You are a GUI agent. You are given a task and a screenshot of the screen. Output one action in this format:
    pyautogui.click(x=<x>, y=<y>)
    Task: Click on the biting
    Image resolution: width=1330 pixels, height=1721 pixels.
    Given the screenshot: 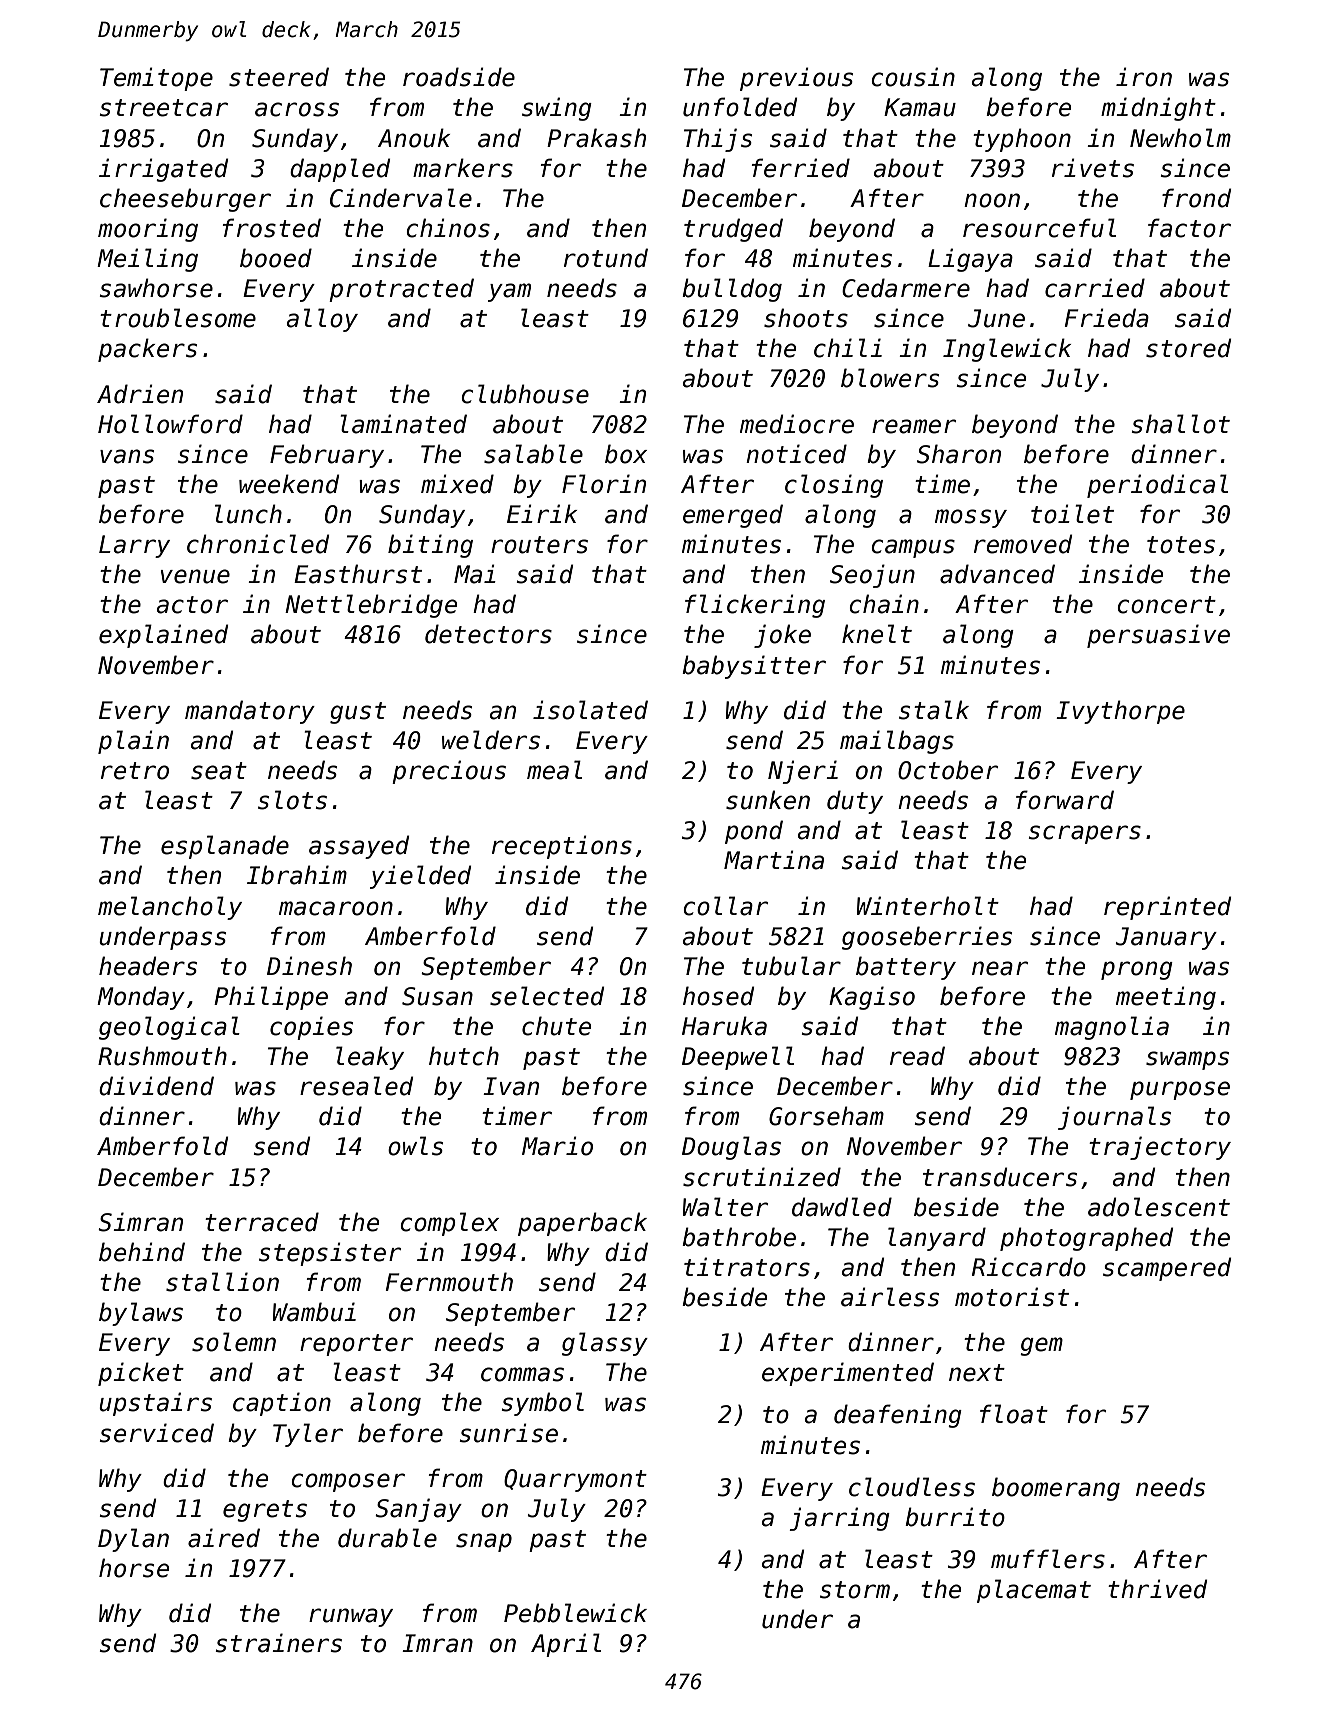 What is the action you would take?
    pyautogui.click(x=430, y=546)
